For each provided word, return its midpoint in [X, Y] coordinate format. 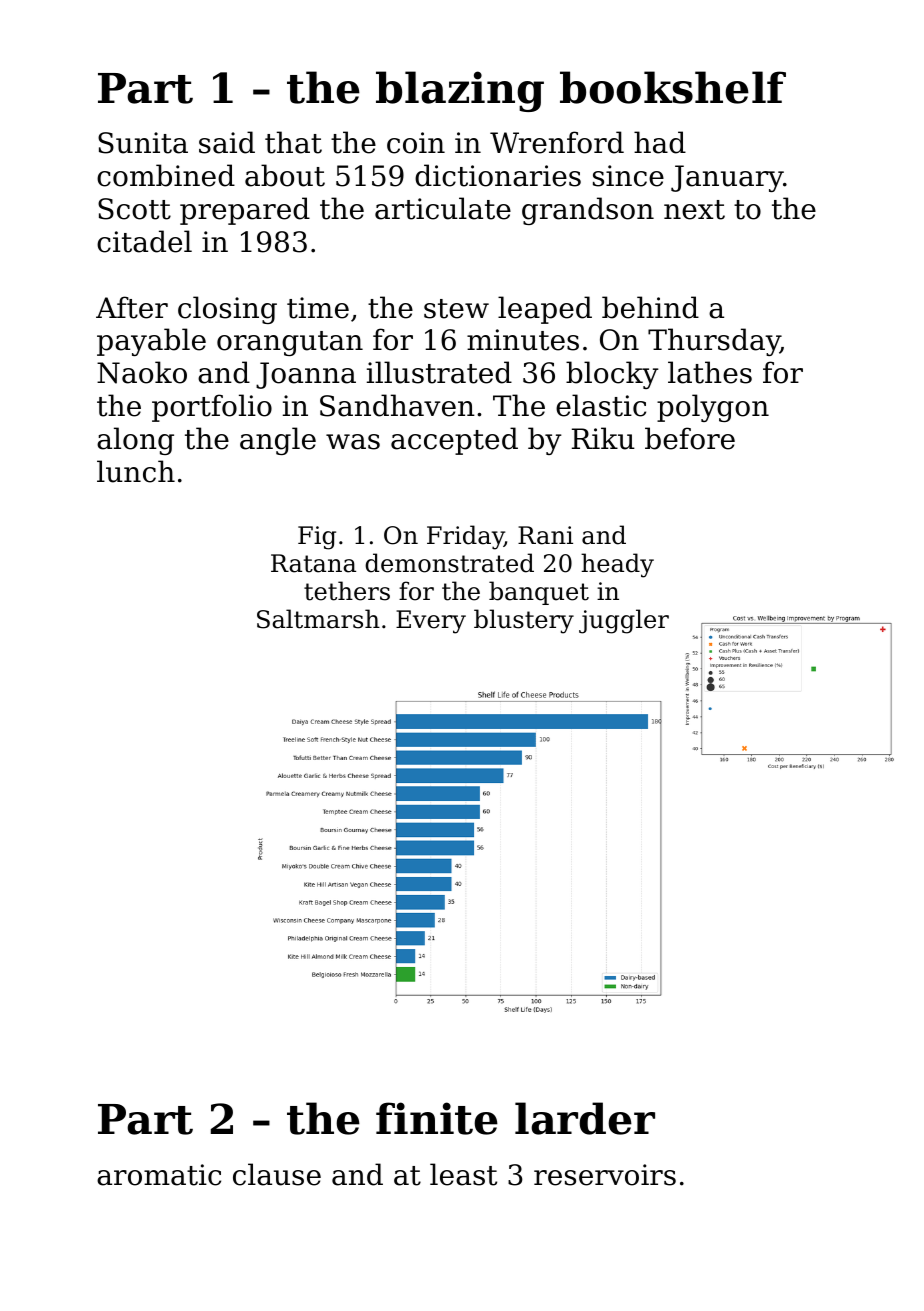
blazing [460, 91]
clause [277, 1174]
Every [431, 622]
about [285, 175]
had [660, 142]
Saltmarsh [318, 619]
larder [585, 1118]
